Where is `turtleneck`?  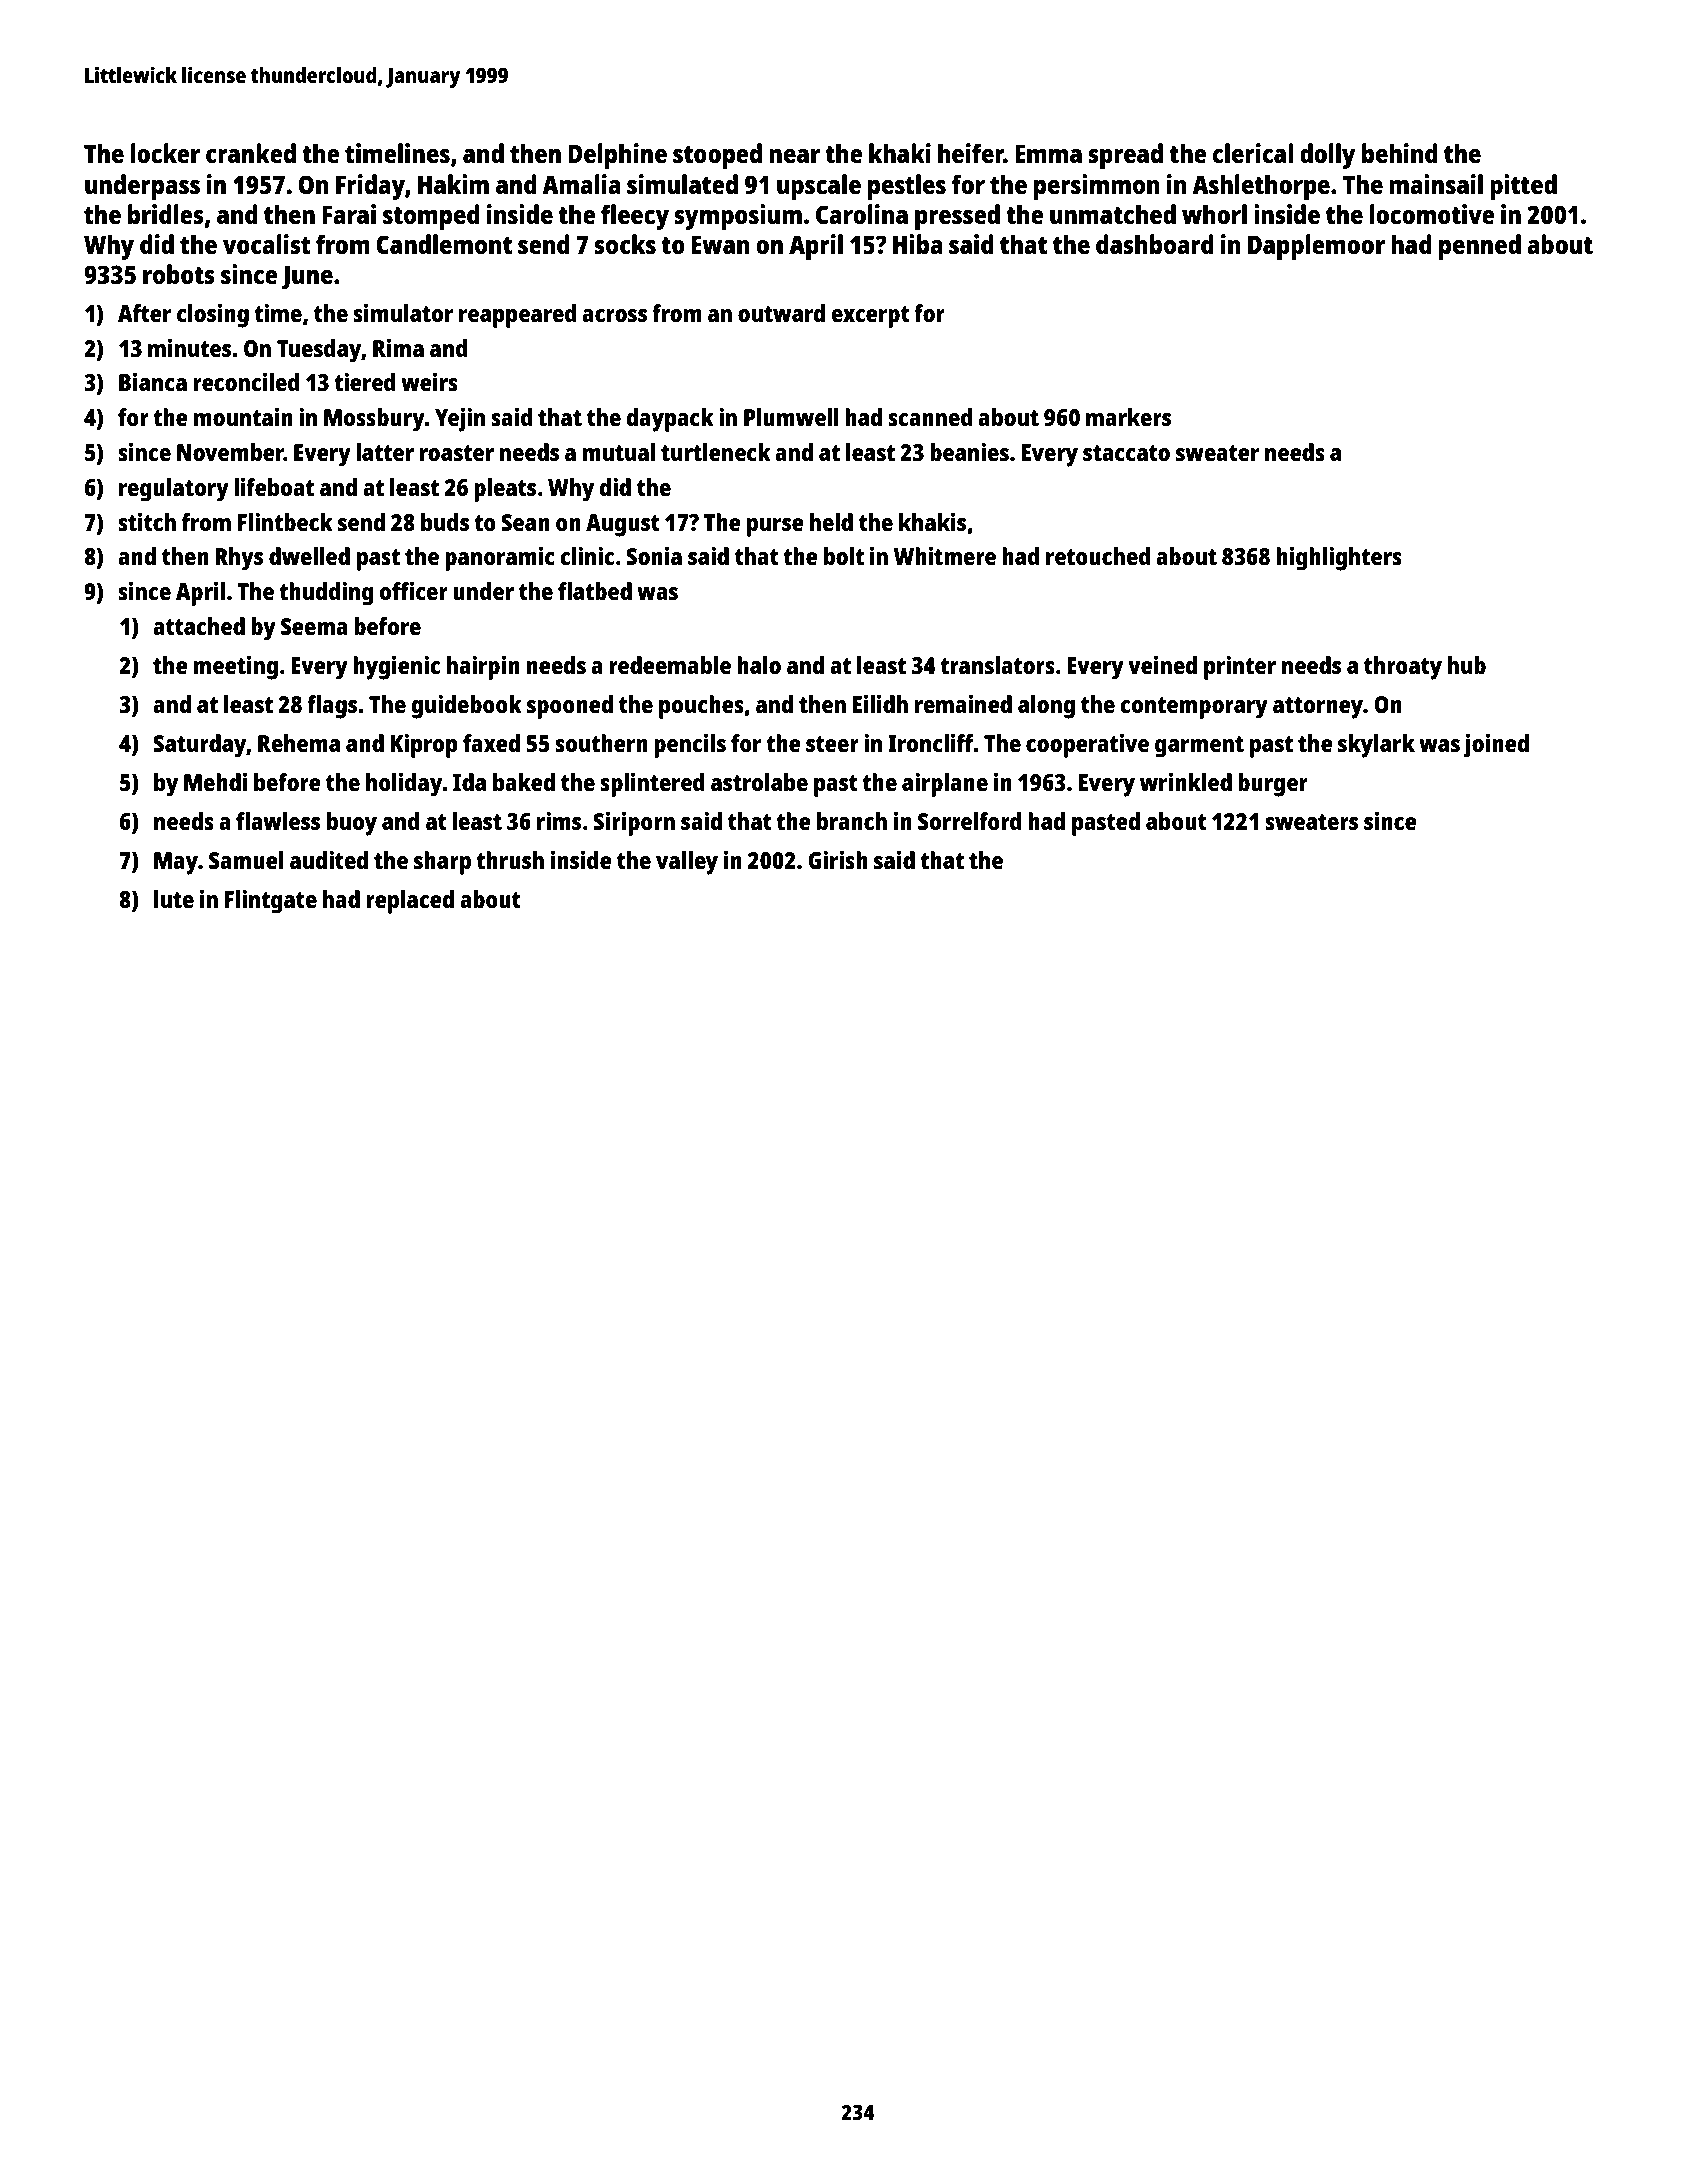 turtleneck is located at coordinates (716, 452).
